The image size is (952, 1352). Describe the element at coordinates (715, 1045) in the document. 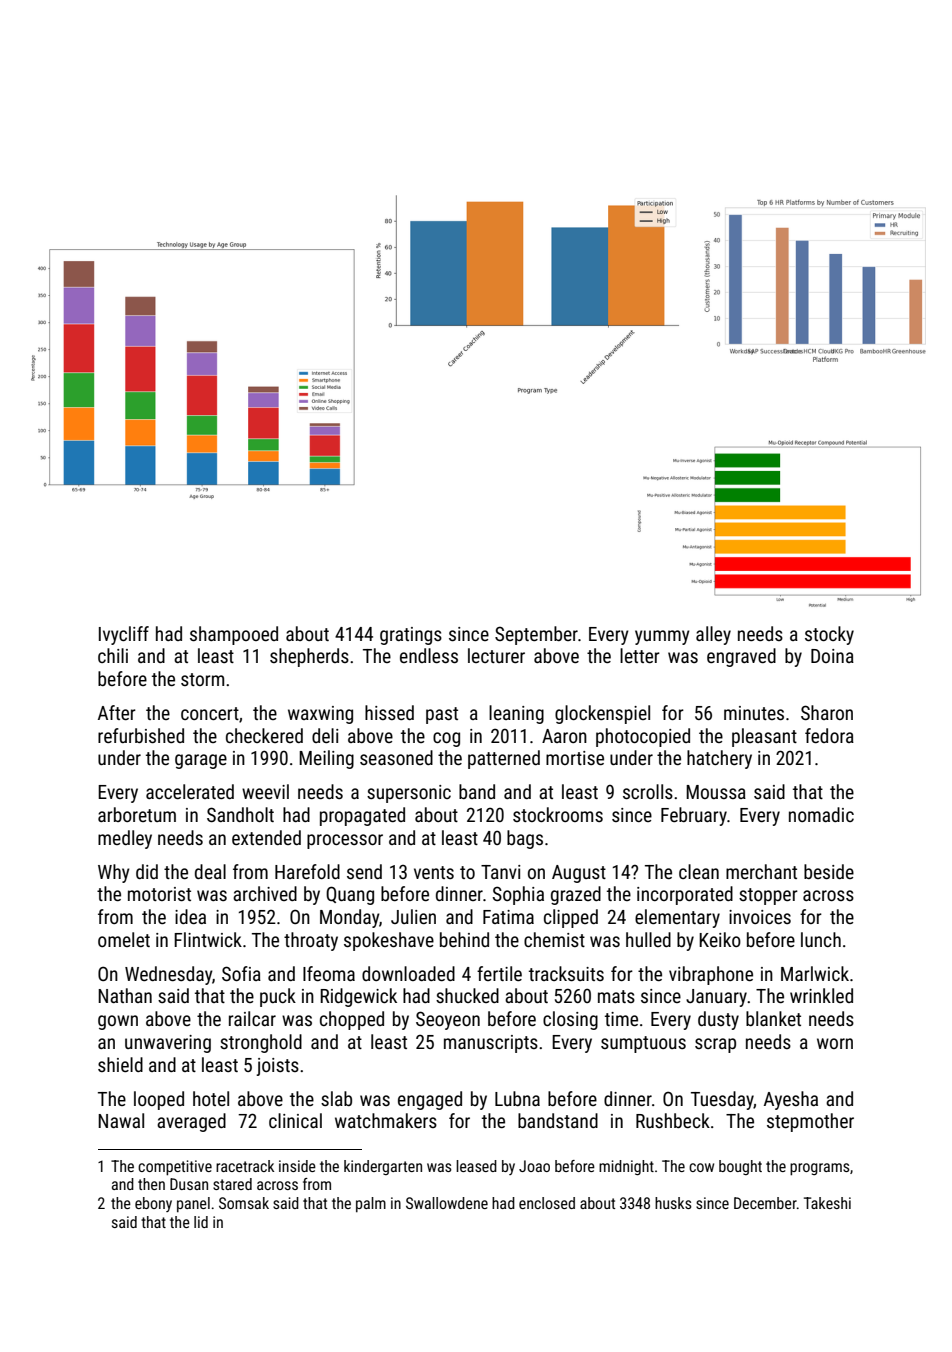

I see `scrap` at that location.
